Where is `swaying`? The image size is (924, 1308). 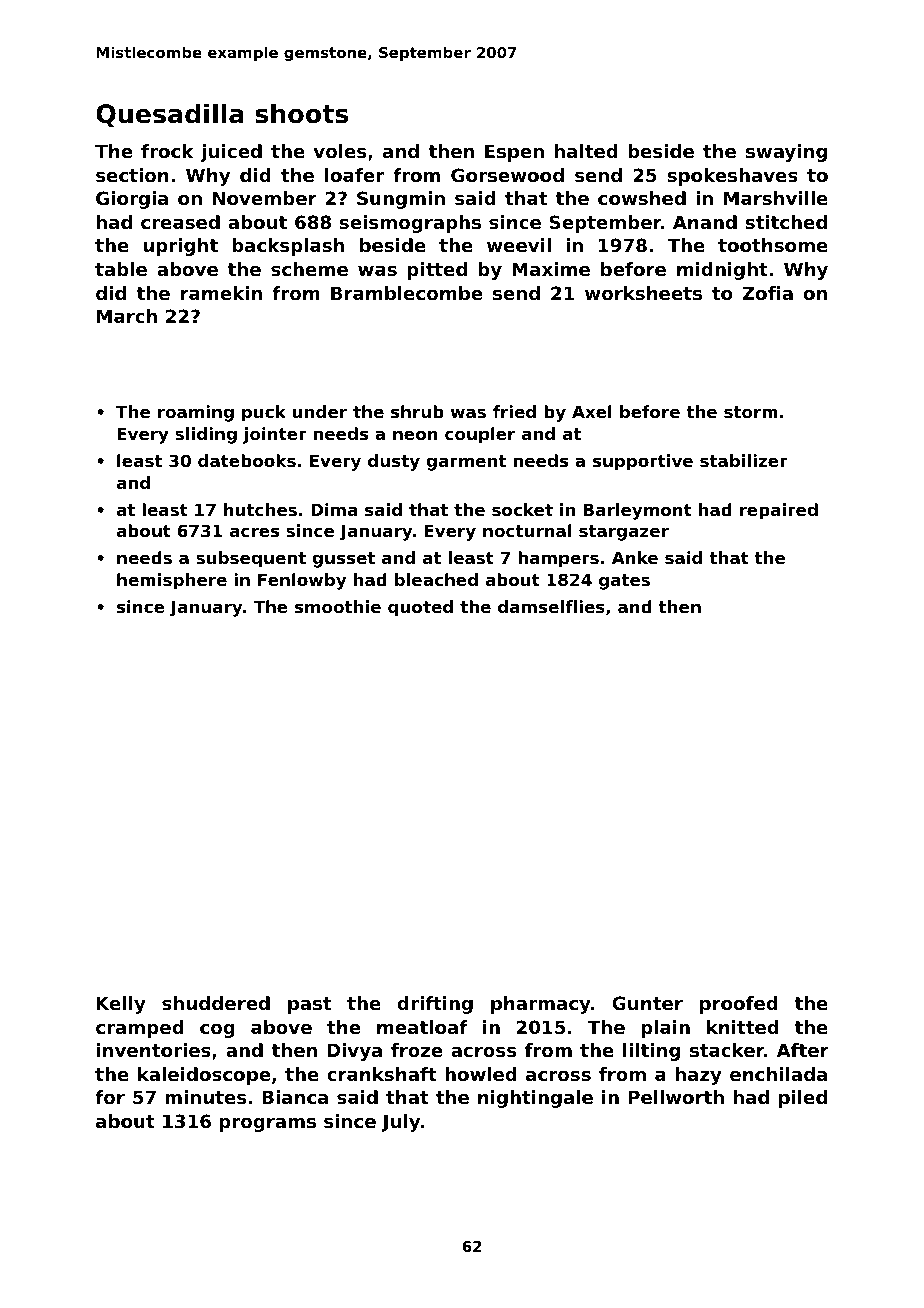 swaying is located at coordinates (786, 153).
